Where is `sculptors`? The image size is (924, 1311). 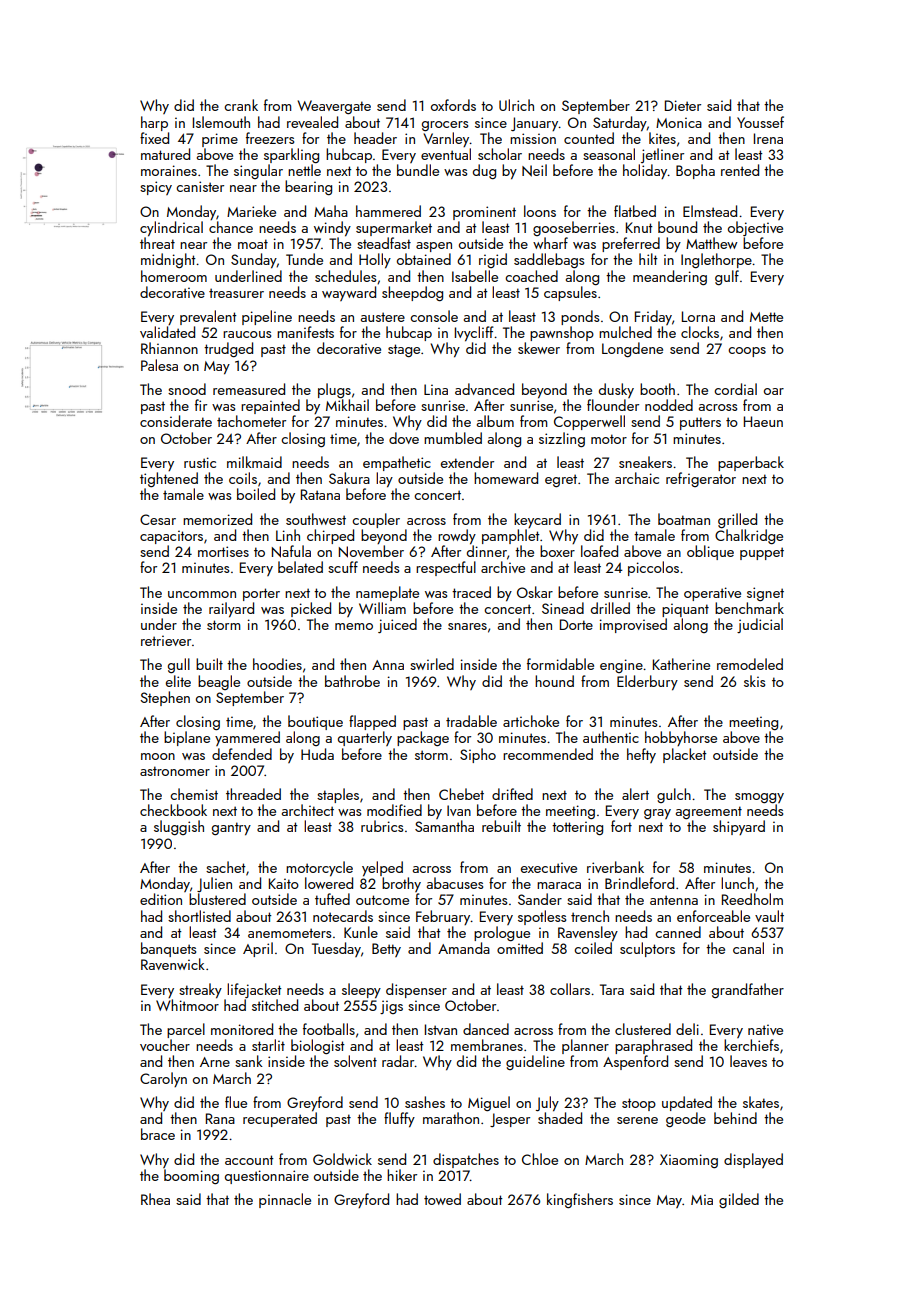 sculptors is located at coordinates (647, 949).
